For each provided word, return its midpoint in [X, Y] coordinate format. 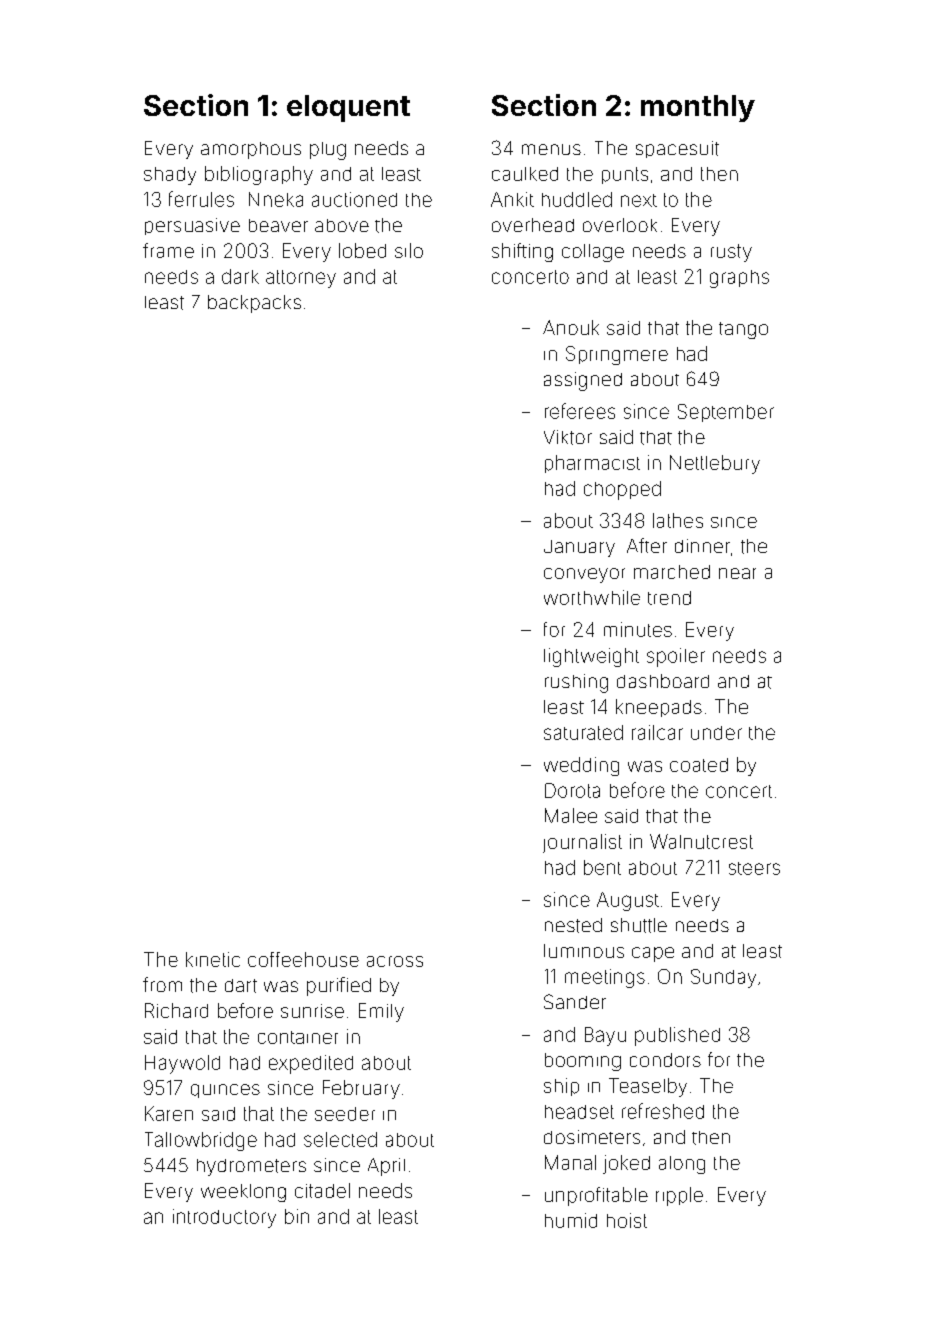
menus [551, 149]
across [395, 961]
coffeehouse [303, 959]
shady [170, 176]
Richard [176, 1010]
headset [579, 1112]
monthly [698, 108]
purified [339, 986]
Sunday [723, 978]
